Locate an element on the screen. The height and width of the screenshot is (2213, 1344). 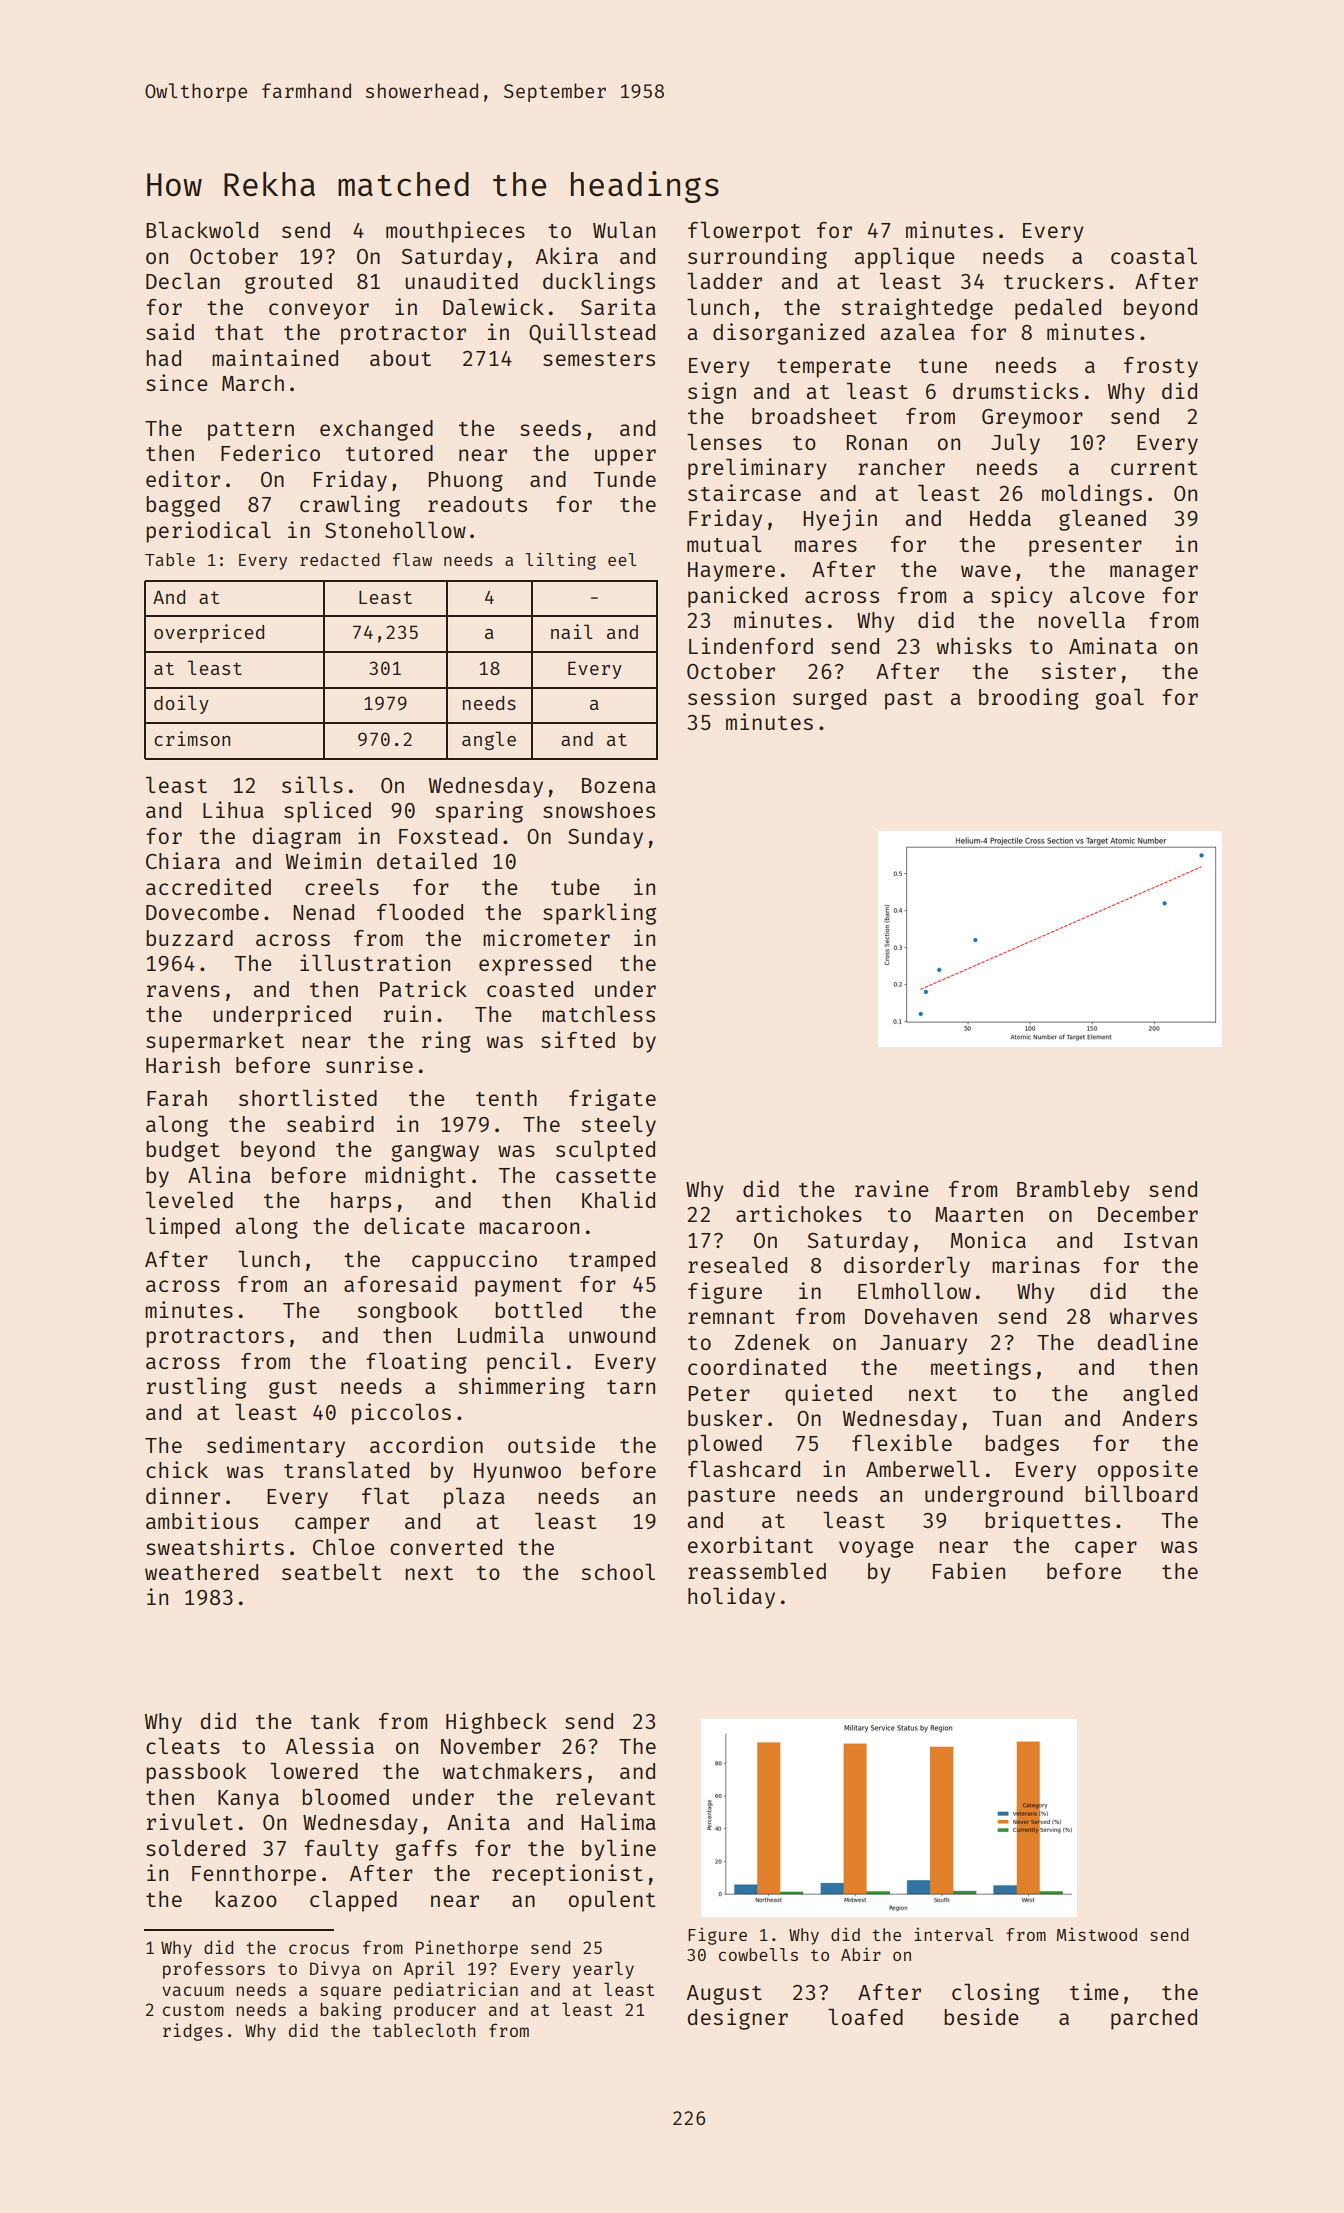
caper is located at coordinates (1106, 1549).
